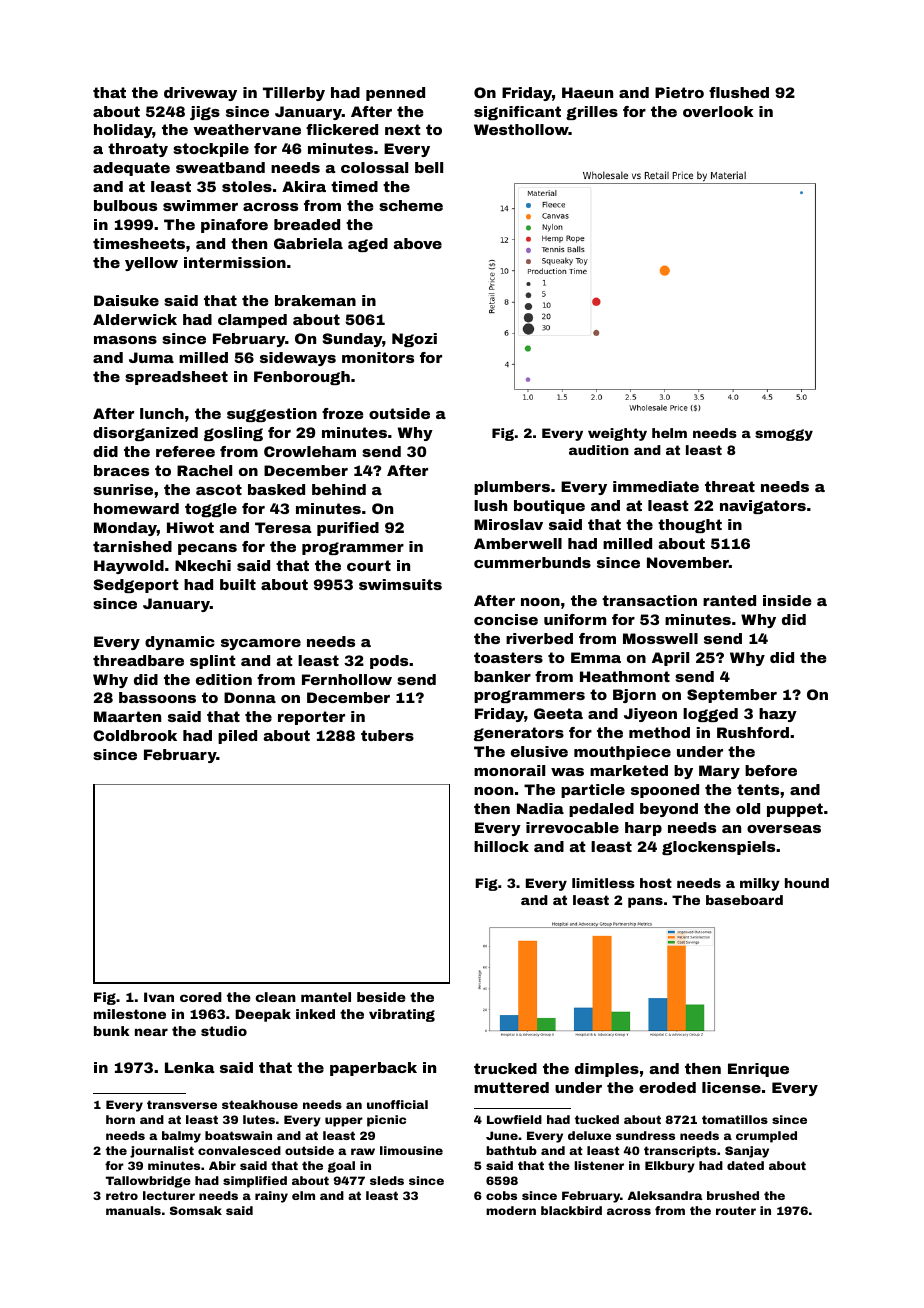 This document has height=1308, width=924. Describe the element at coordinates (200, 94) in the document. I see `driveway` at that location.
